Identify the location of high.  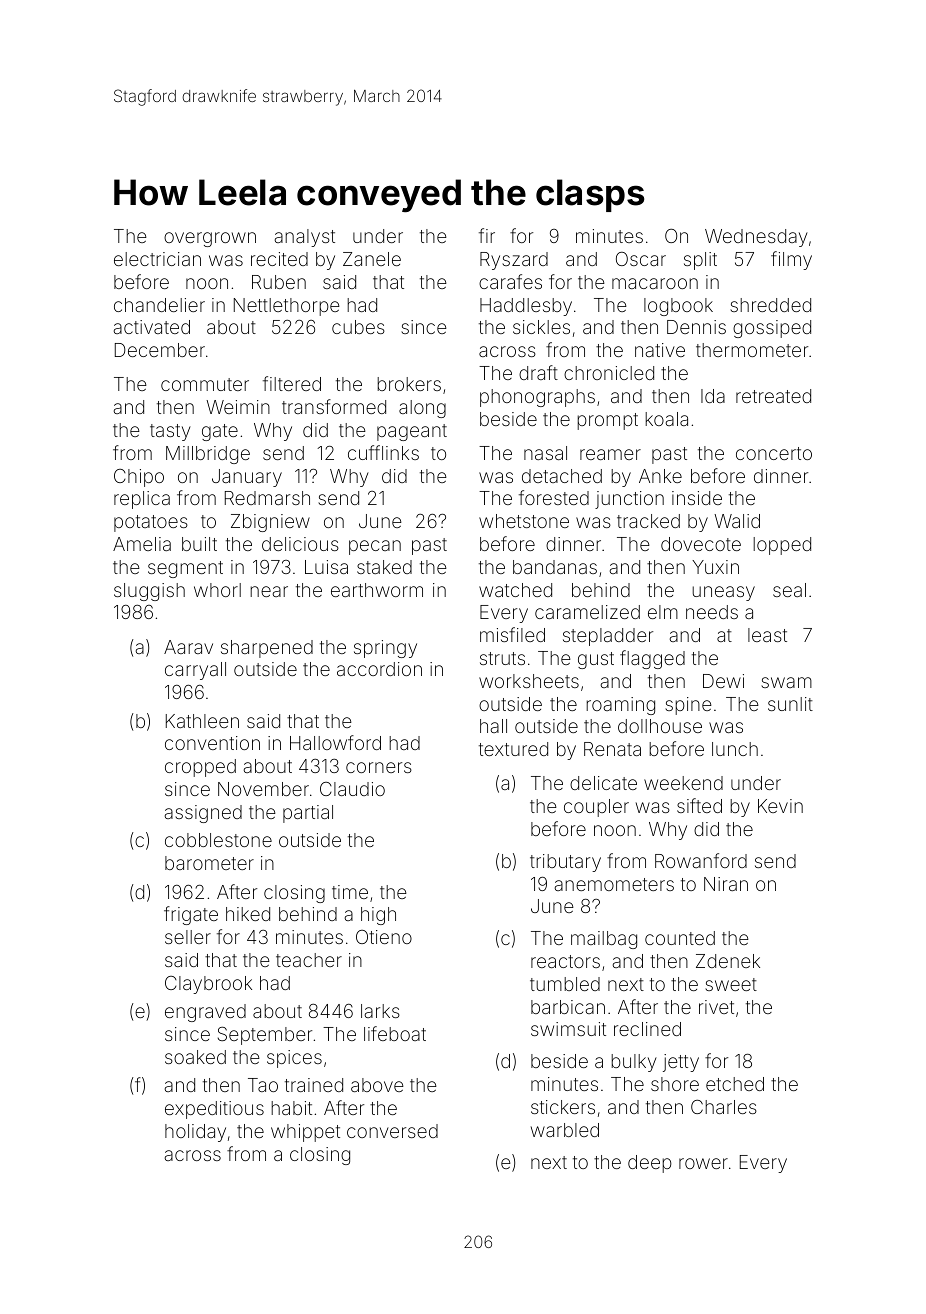
(378, 916).
